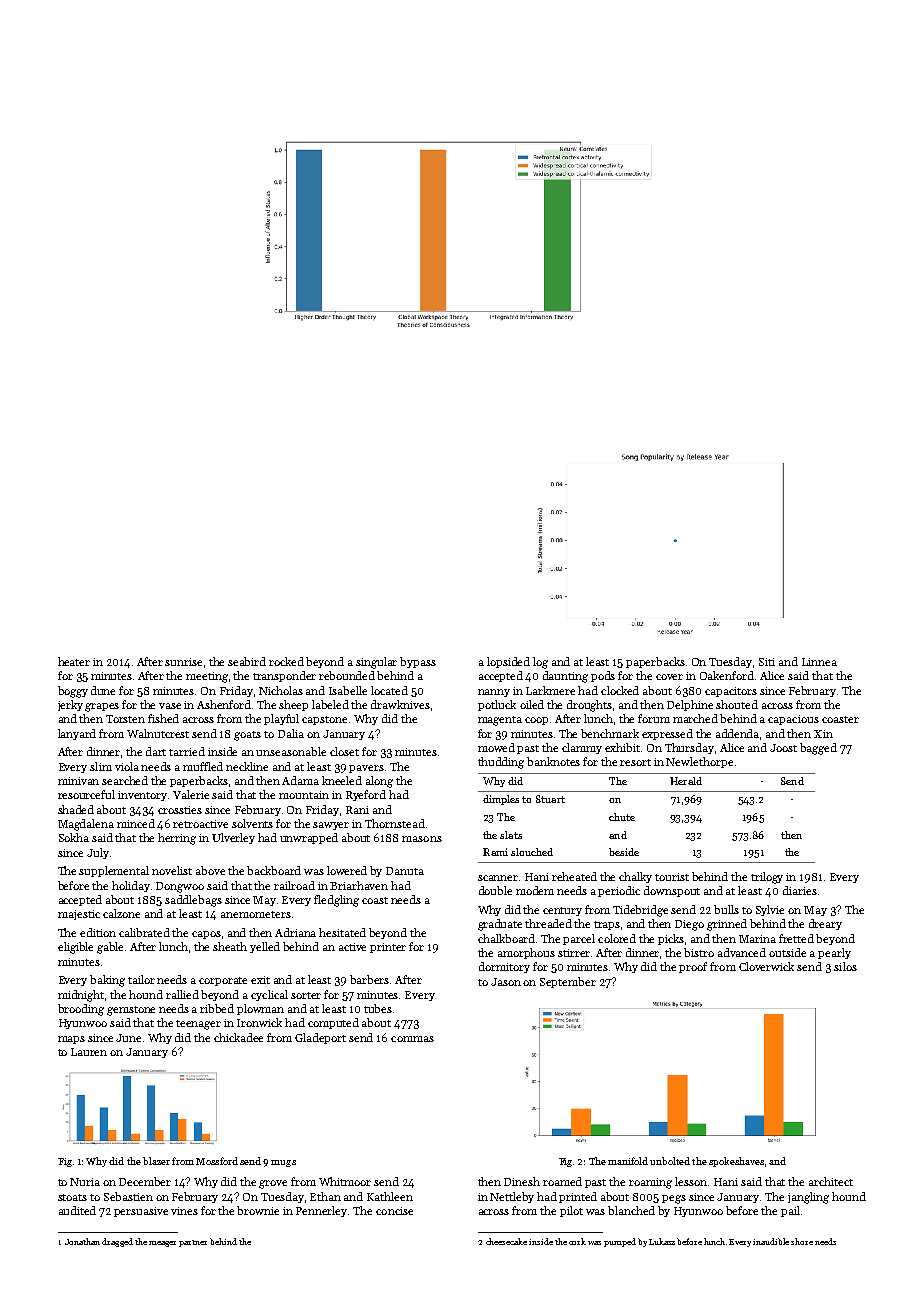 Image resolution: width=924 pixels, height=1308 pixels. What do you see at coordinates (736, 1162) in the screenshot?
I see `spokeshaves` at bounding box center [736, 1162].
